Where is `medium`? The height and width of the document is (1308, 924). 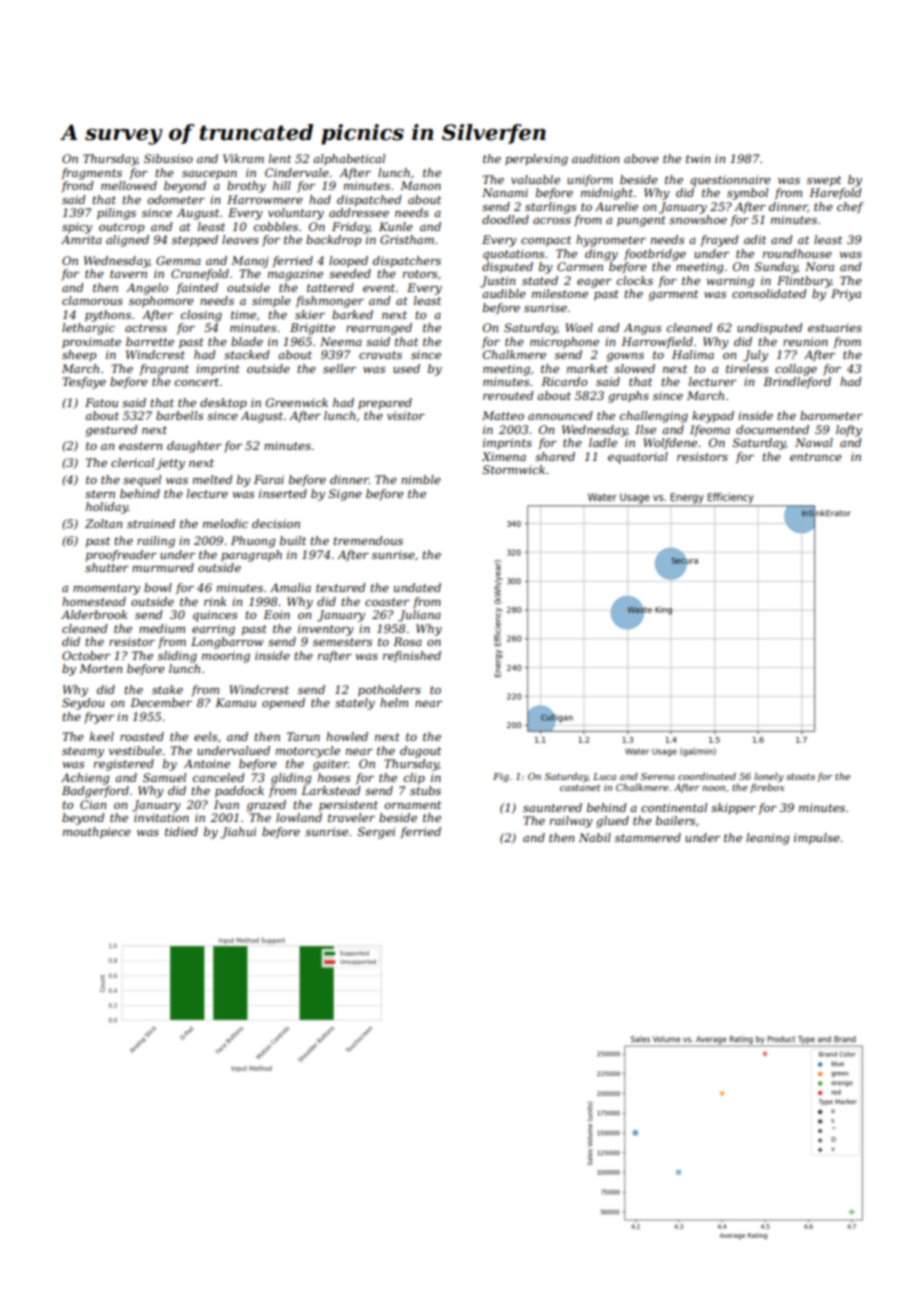
medium is located at coordinates (162, 628).
